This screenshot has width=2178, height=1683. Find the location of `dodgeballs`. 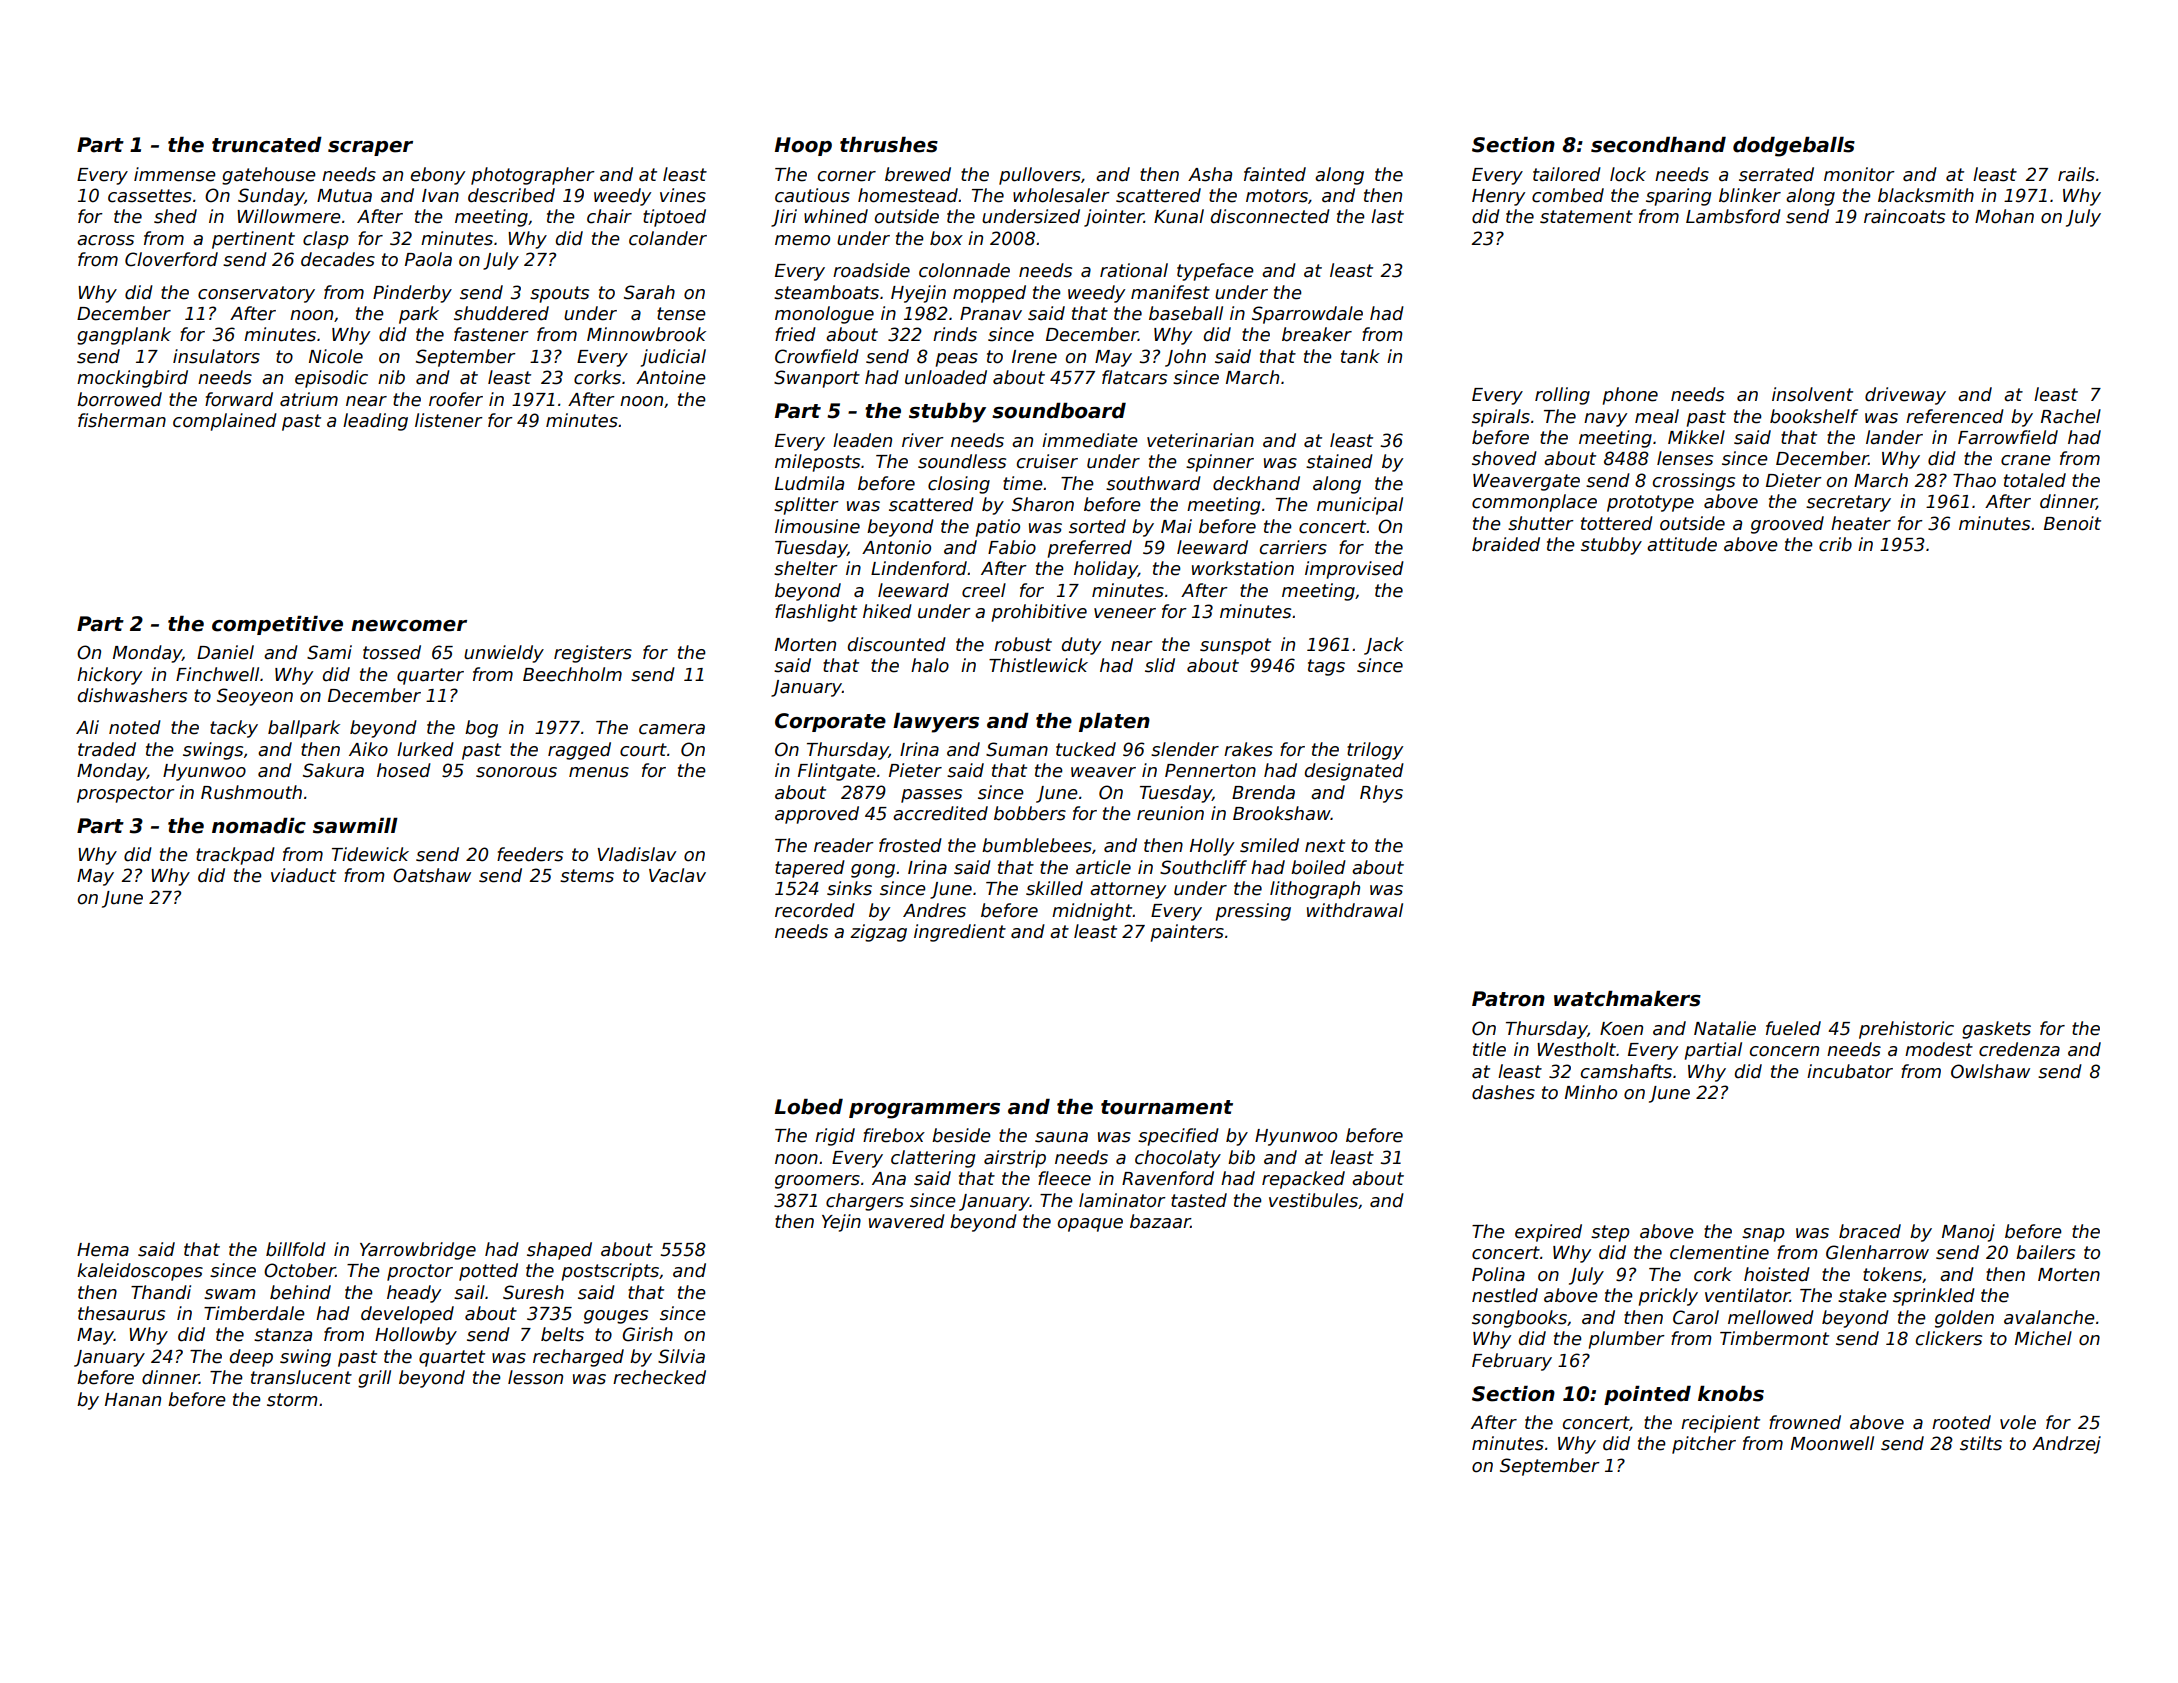

dodgeballs is located at coordinates (1794, 147).
